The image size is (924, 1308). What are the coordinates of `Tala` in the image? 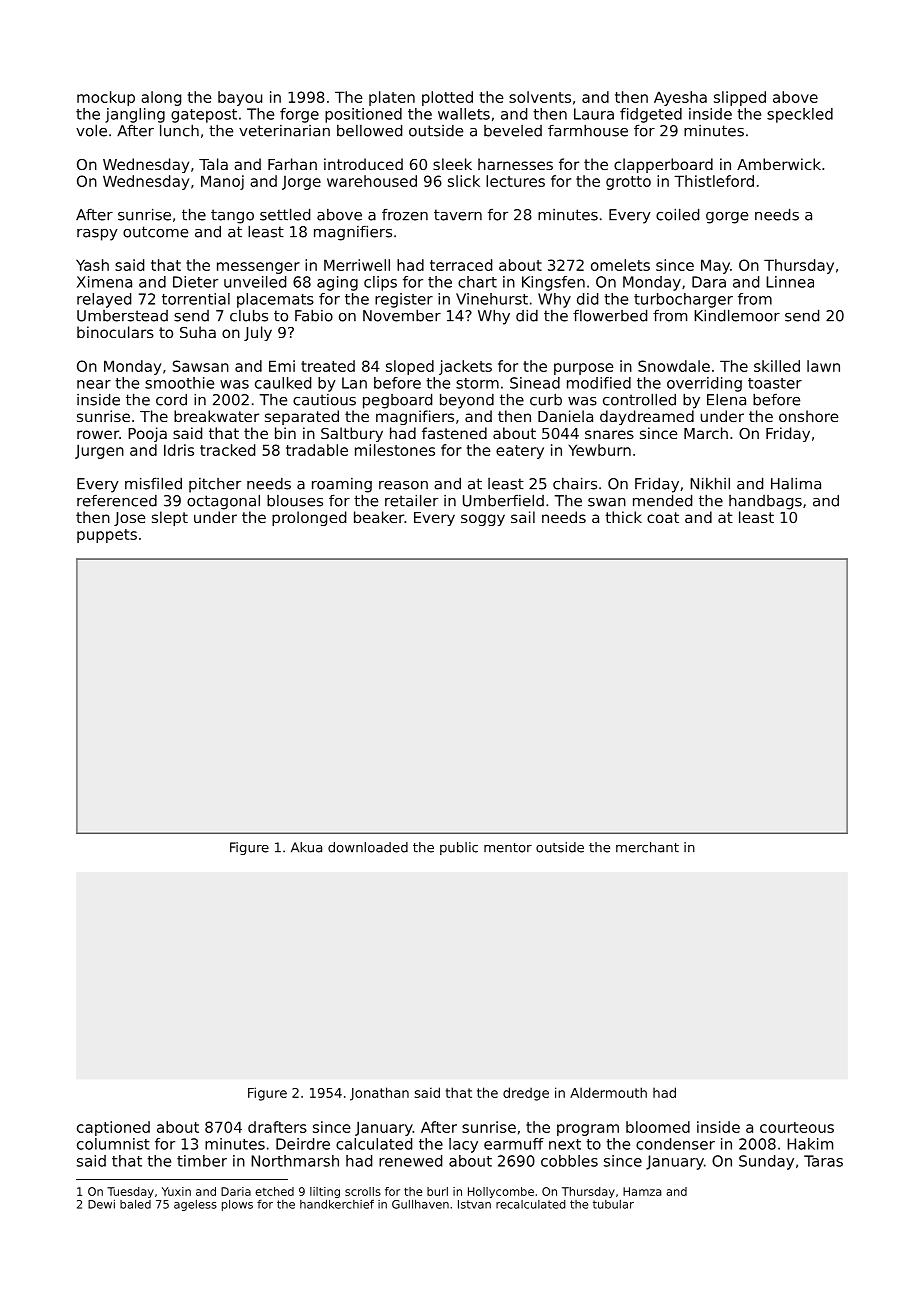 It's located at (213, 164).
